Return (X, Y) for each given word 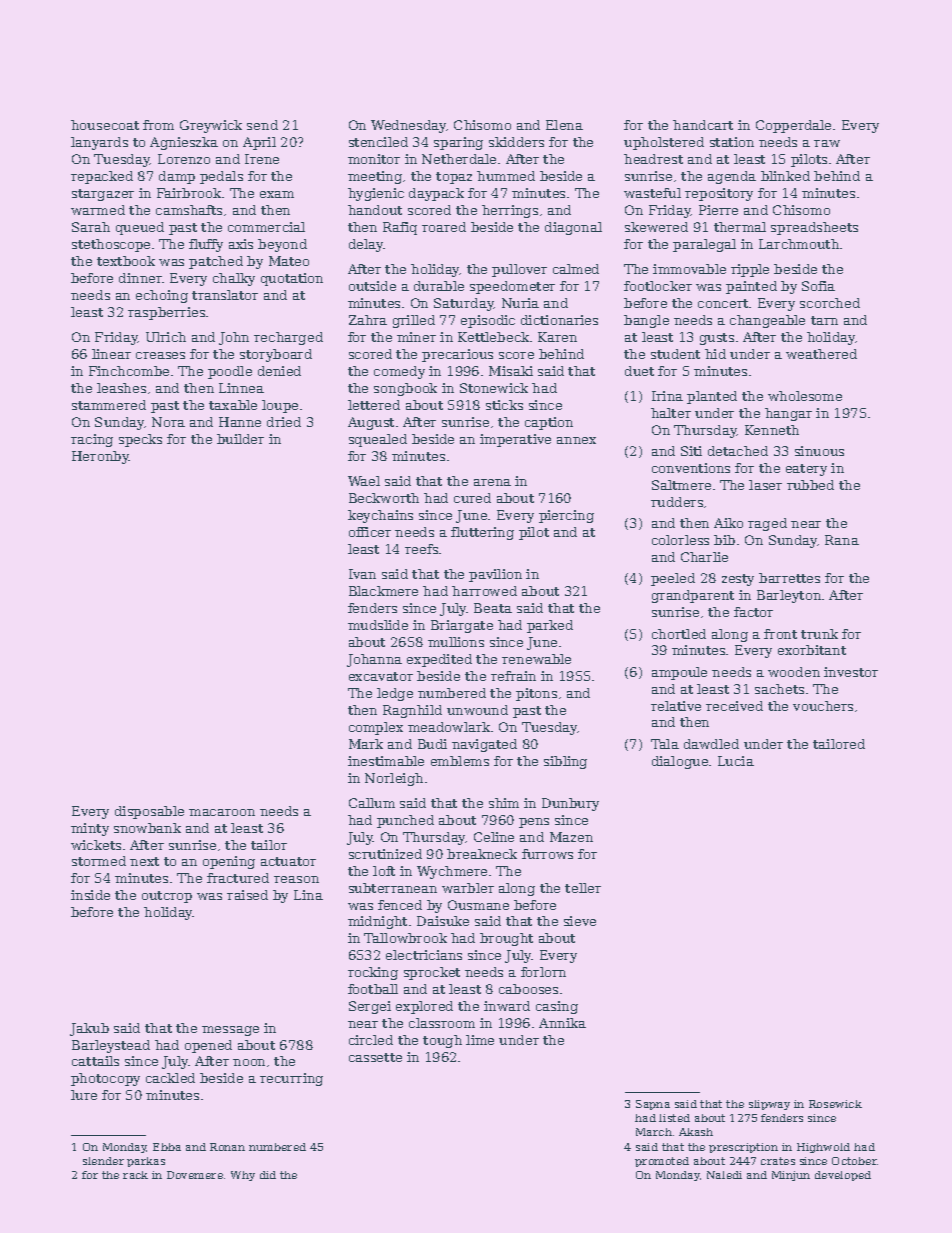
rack (135, 1175)
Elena (564, 125)
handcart (703, 125)
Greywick (211, 126)
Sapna (653, 1105)
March (654, 1132)
